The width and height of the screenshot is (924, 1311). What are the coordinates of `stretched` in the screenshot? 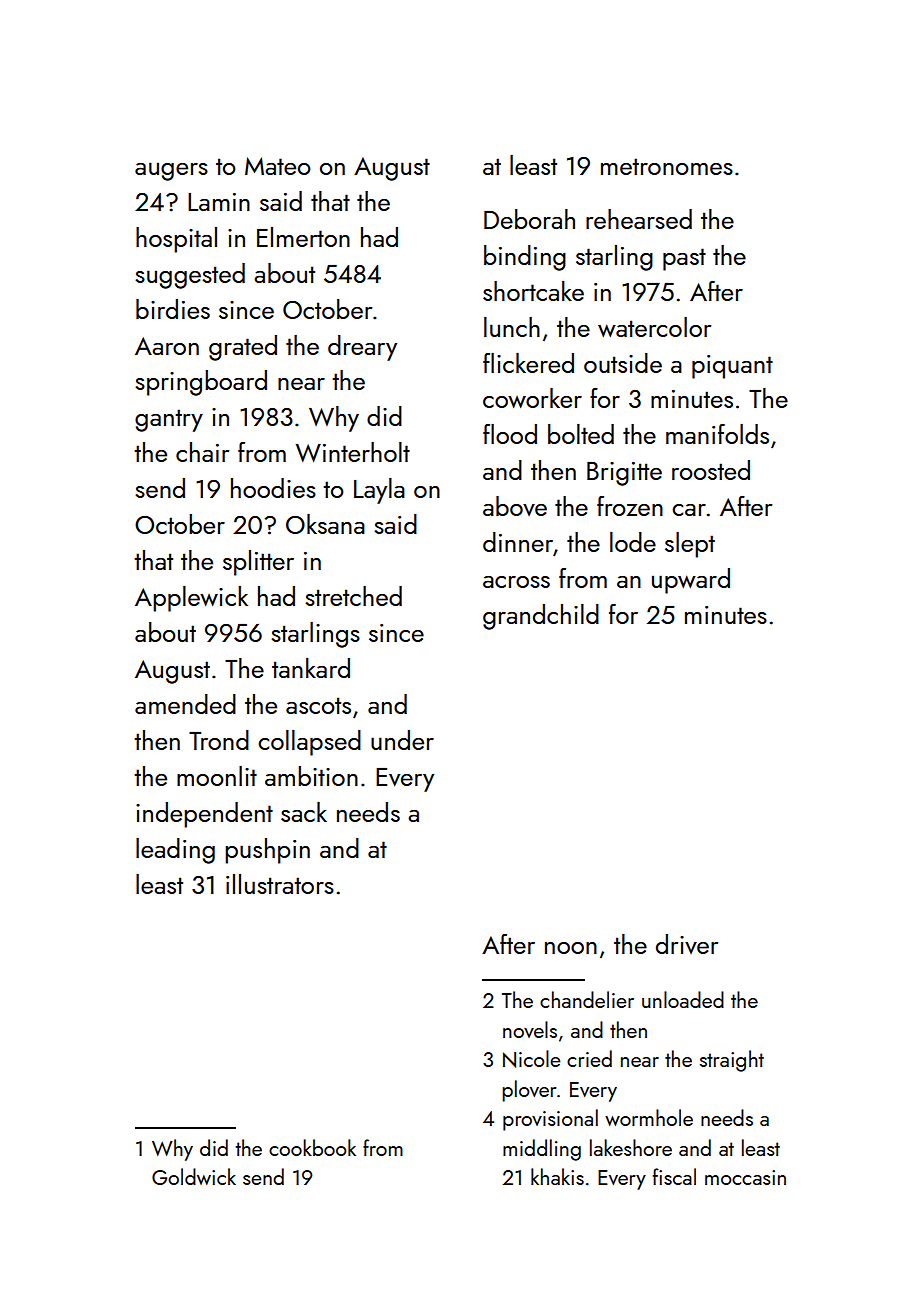 It's located at (353, 596).
